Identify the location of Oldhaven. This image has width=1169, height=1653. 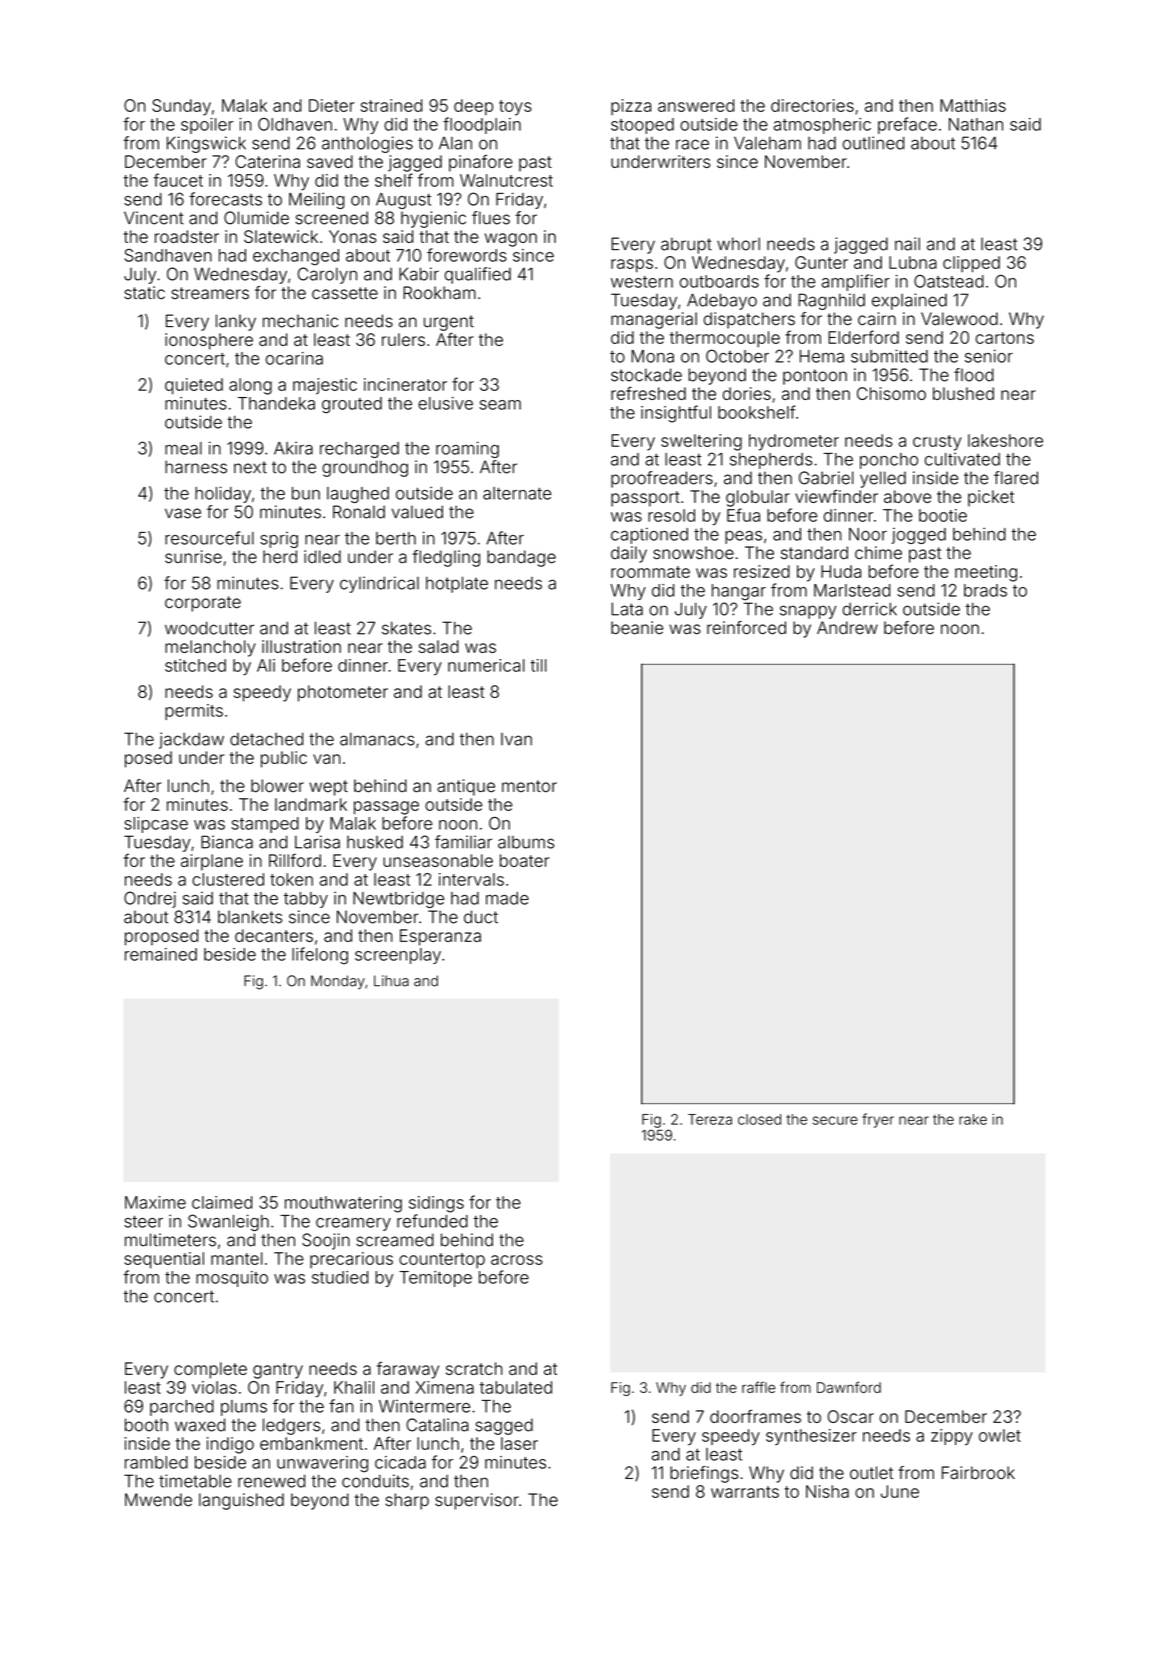
(295, 124).
